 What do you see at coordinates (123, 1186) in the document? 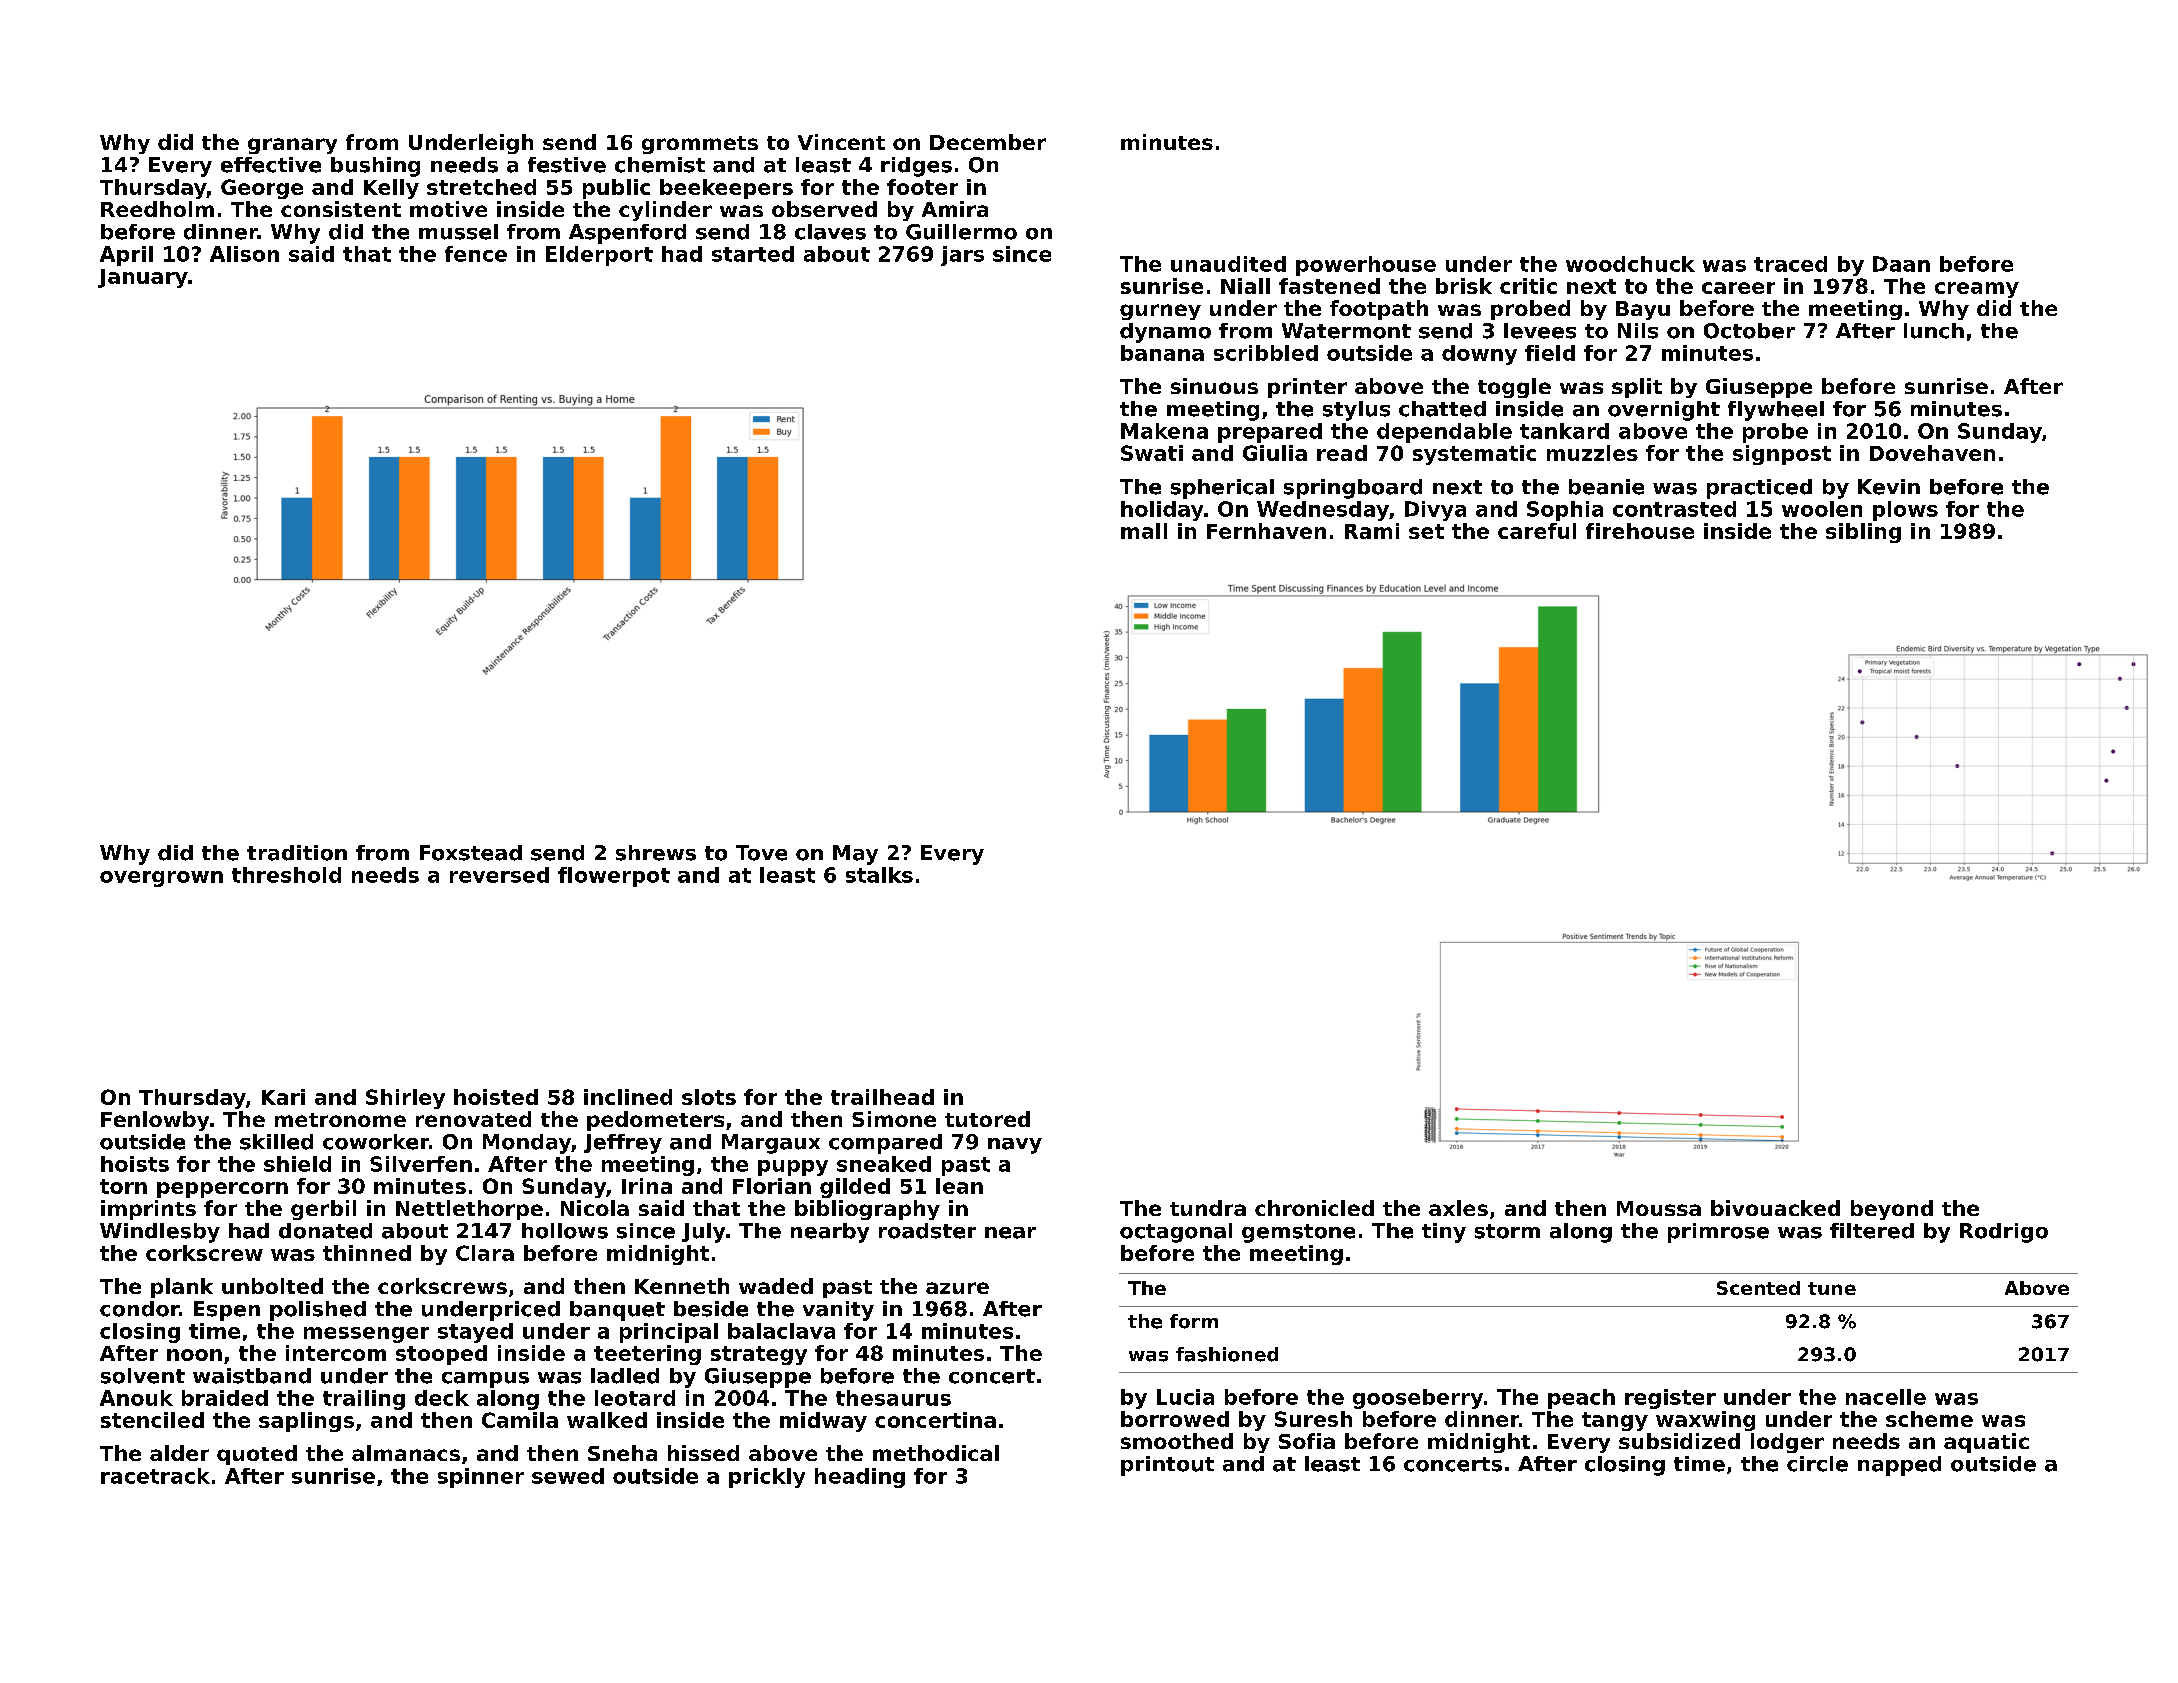
I see `torn` at bounding box center [123, 1186].
